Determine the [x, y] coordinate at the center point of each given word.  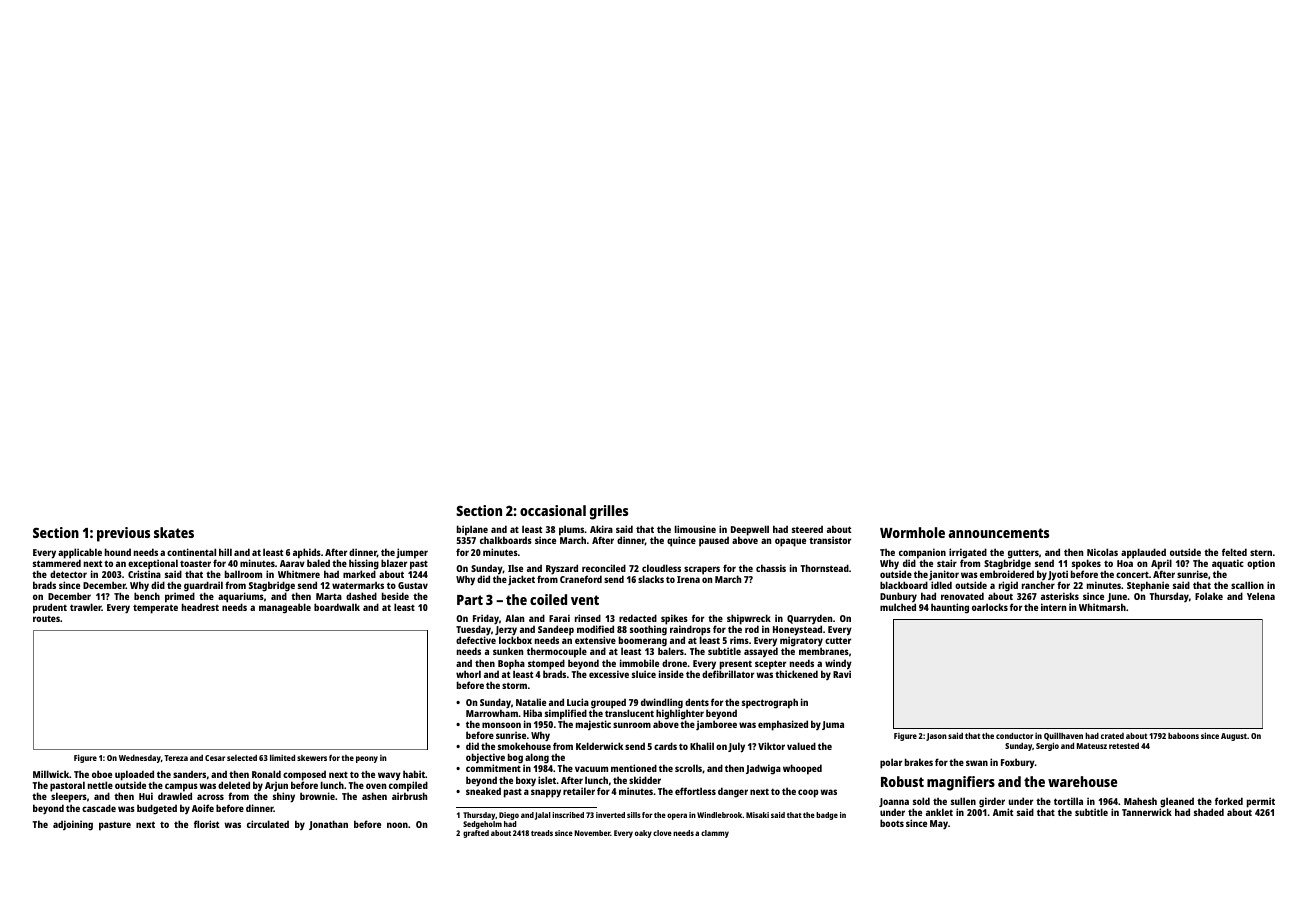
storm [514, 685]
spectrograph [770, 703]
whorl [468, 674]
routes [46, 619]
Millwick [51, 774]
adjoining [73, 825]
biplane [472, 531]
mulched [898, 607]
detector [68, 574]
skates [174, 532]
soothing [648, 631]
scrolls [688, 768]
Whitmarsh [1102, 607]
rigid [1008, 586]
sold [921, 801]
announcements [998, 533]
